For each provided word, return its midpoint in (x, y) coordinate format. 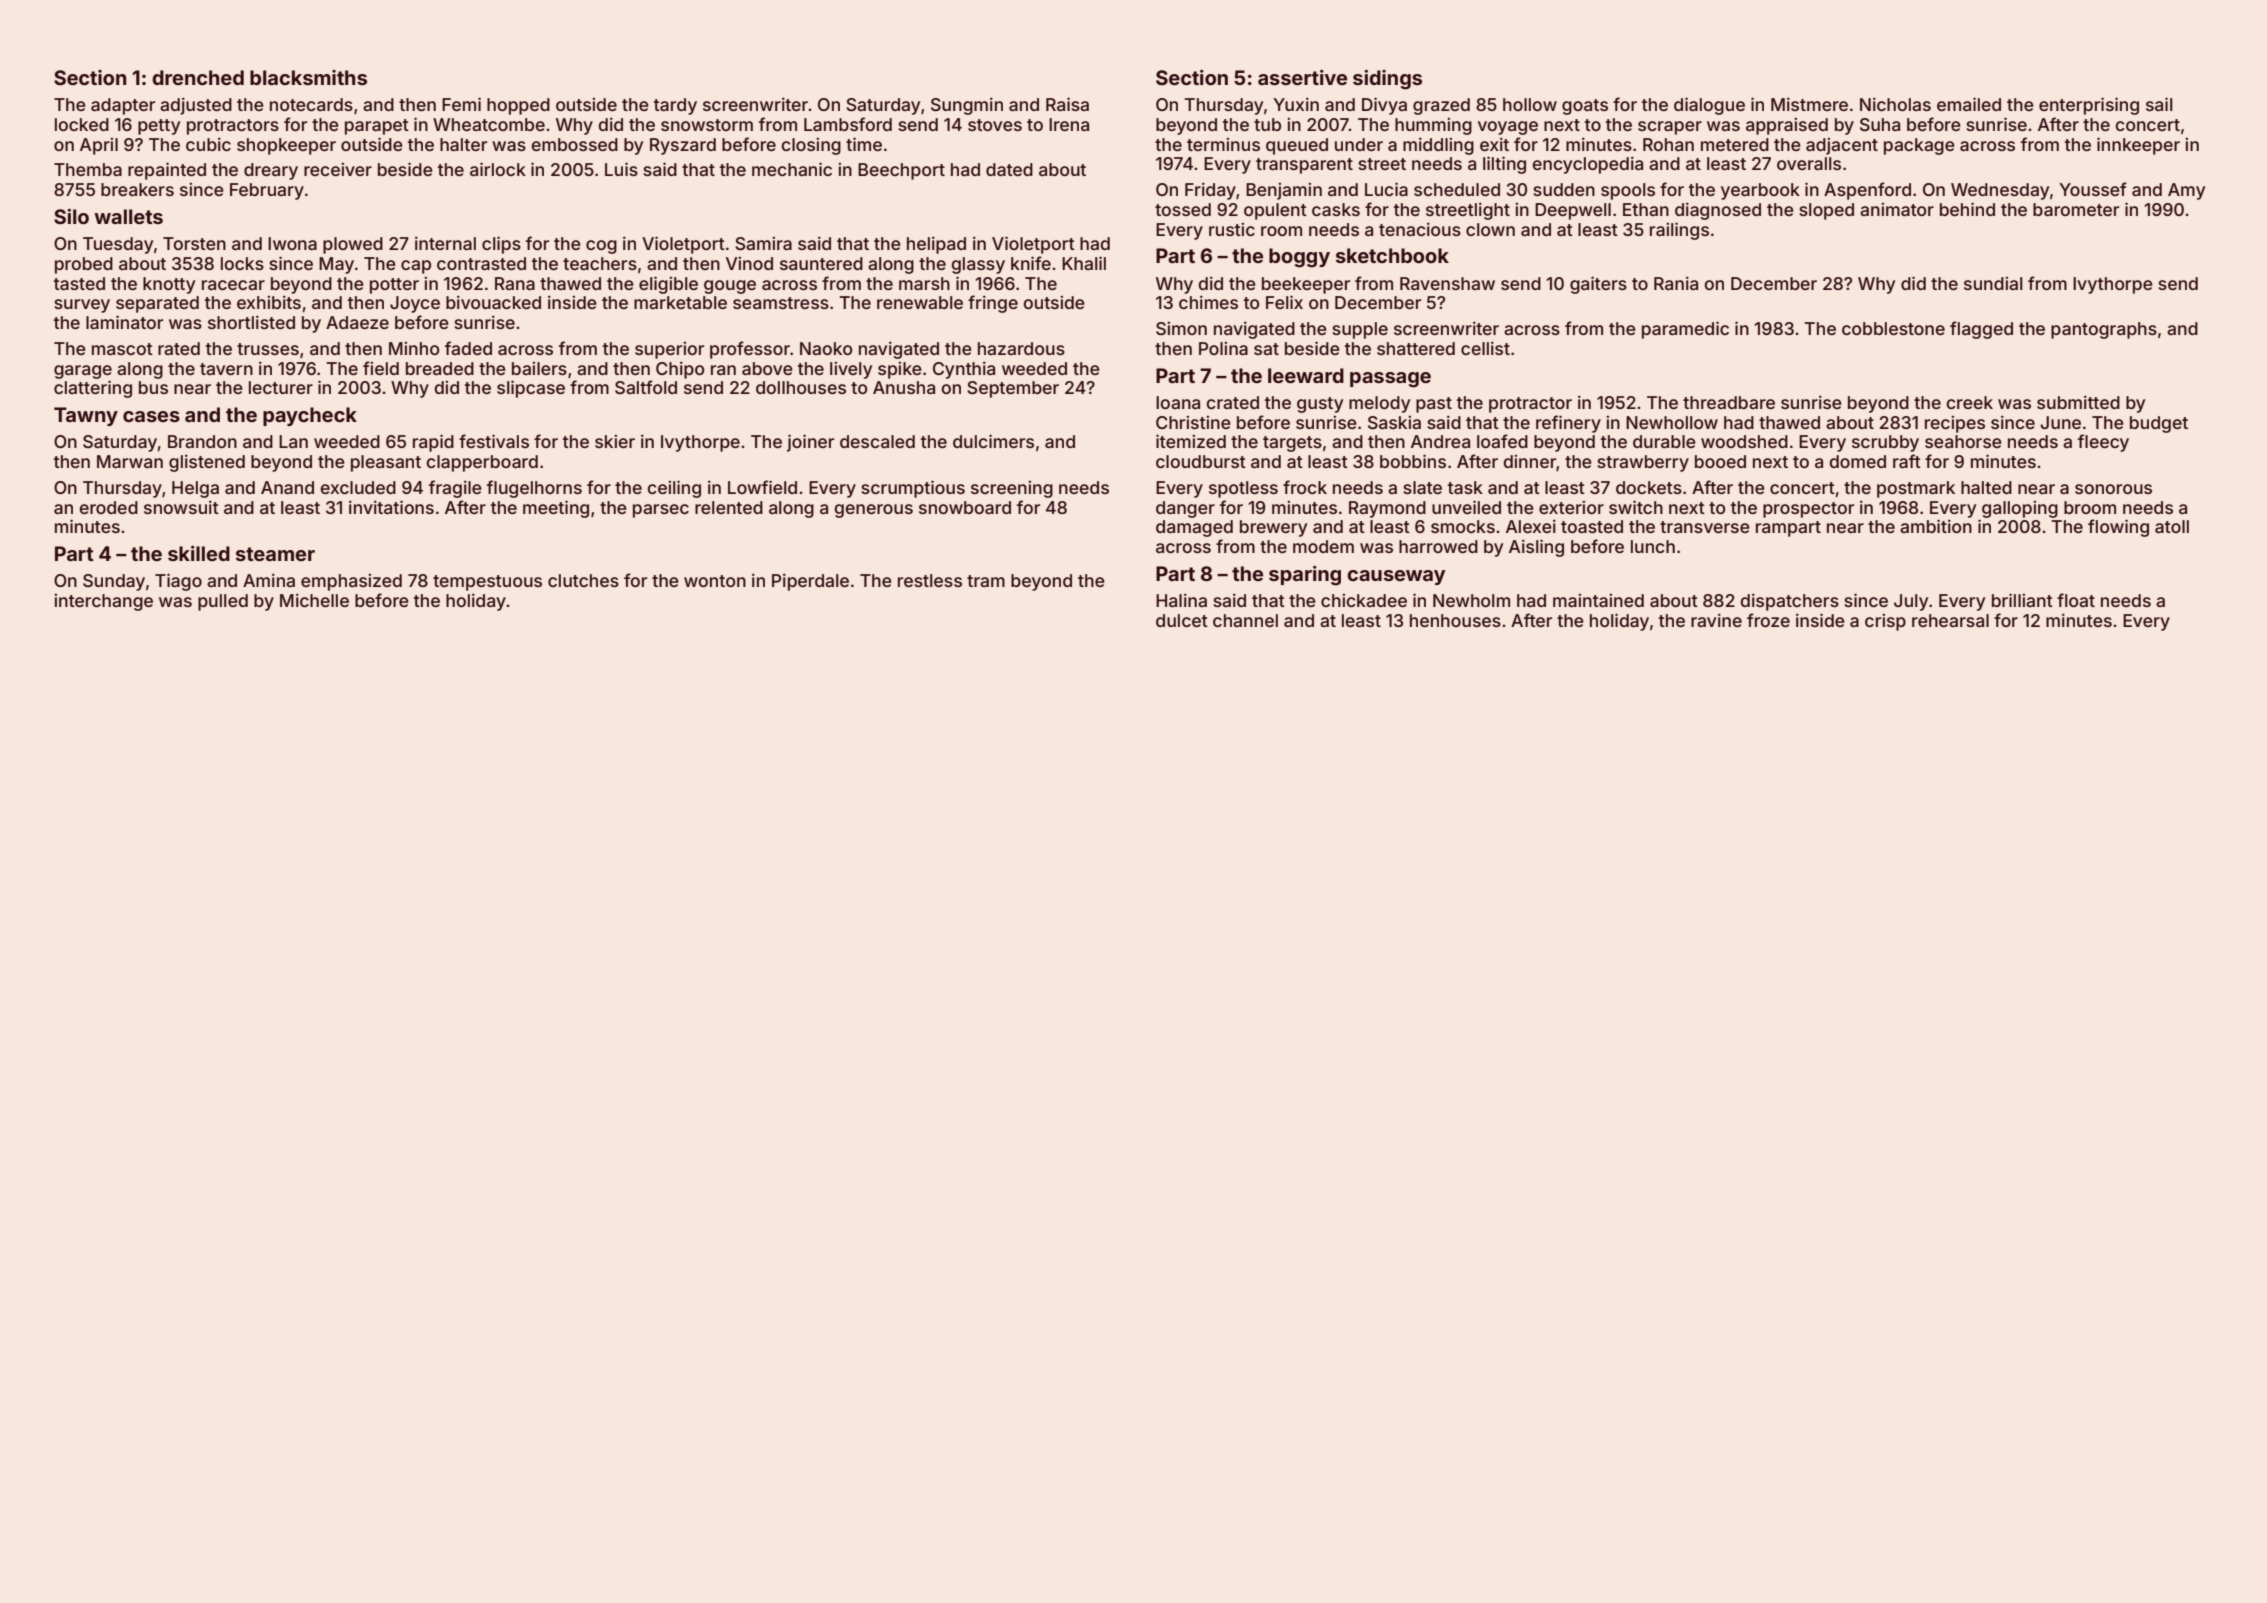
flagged (1981, 330)
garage (83, 372)
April (99, 146)
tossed (1183, 209)
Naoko (826, 348)
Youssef (2093, 189)
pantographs (2104, 330)
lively (851, 370)
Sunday (114, 582)
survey (82, 306)
